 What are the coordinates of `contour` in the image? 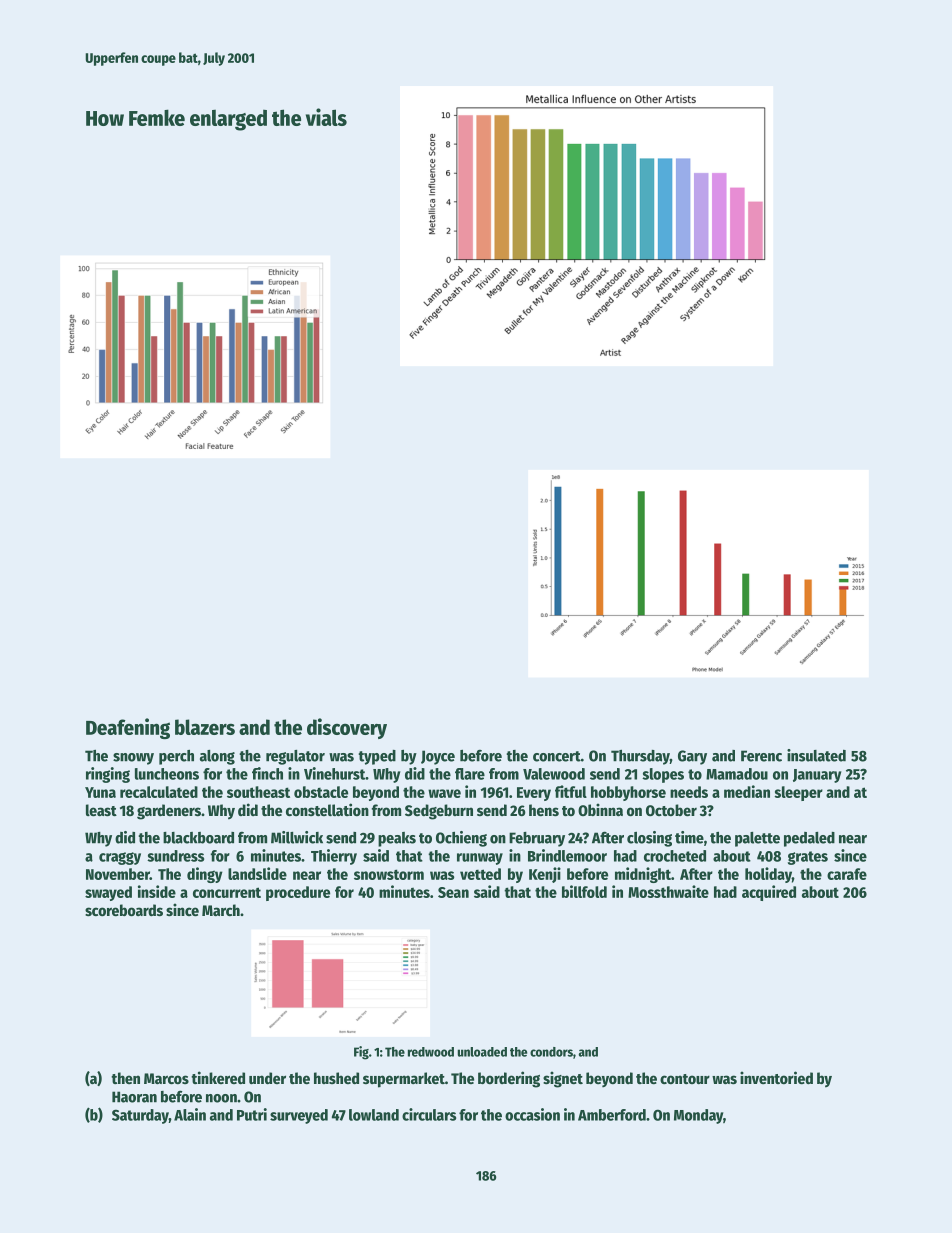 It's located at (685, 1079).
